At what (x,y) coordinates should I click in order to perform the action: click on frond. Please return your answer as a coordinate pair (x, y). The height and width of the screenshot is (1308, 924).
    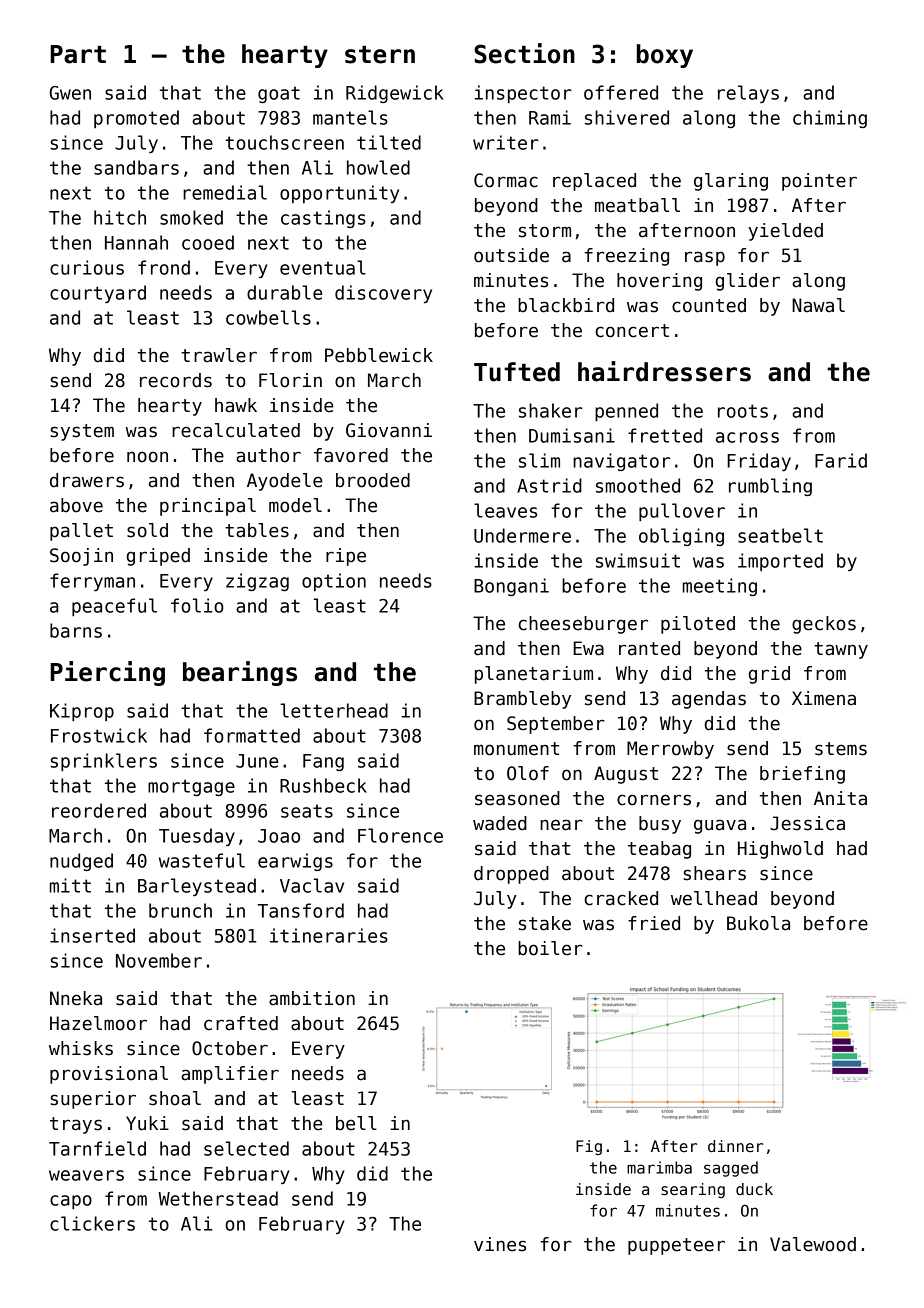
    Looking at the image, I should click on (164, 267).
